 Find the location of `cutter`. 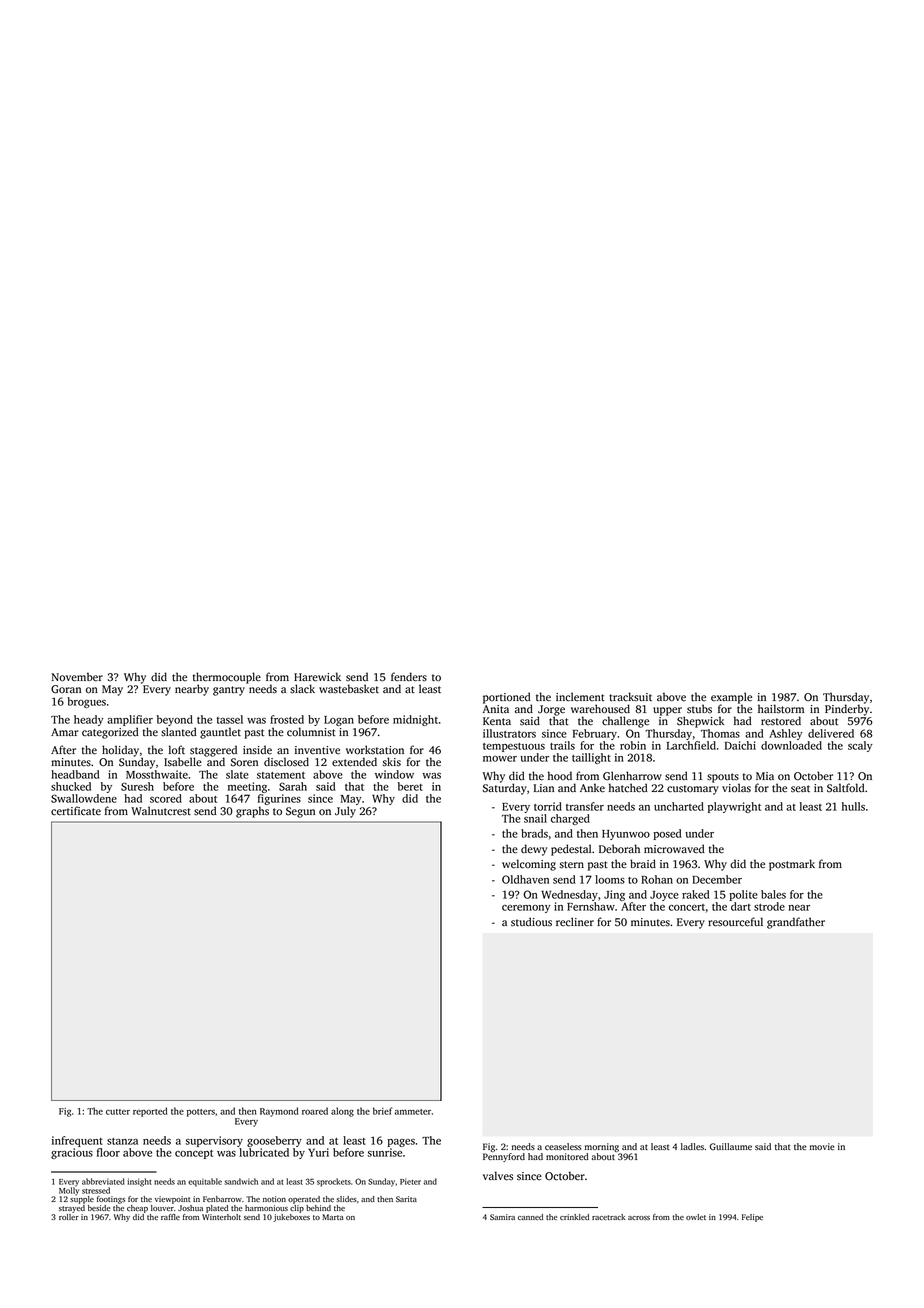

cutter is located at coordinates (118, 1112).
